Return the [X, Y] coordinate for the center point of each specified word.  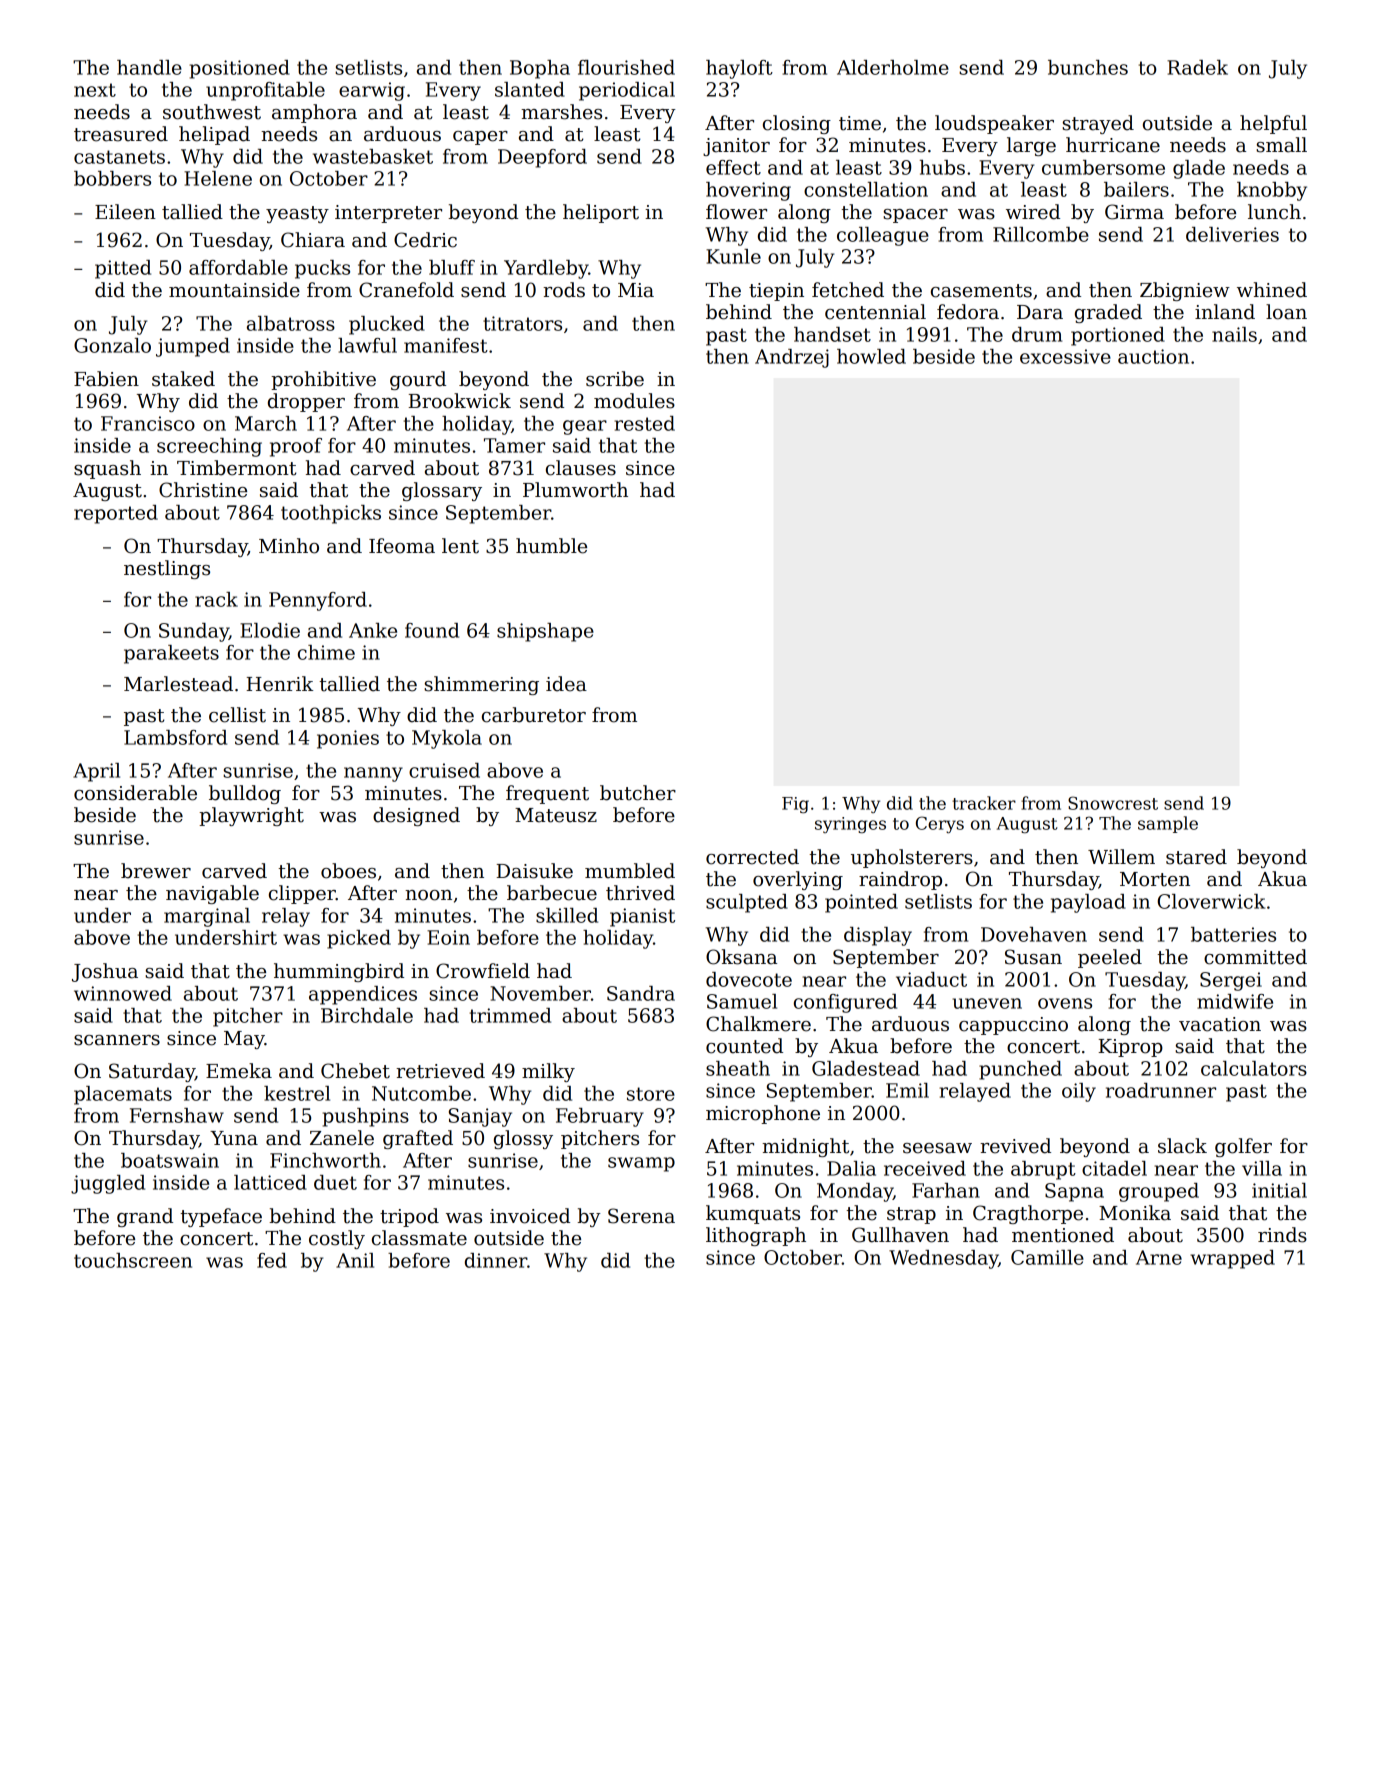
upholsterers [912, 858]
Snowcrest [1113, 803]
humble [551, 546]
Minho [289, 546]
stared [1196, 857]
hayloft [739, 69]
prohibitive [323, 380]
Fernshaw [177, 1115]
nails [1234, 334]
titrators [522, 323]
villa [1262, 1168]
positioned [240, 69]
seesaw [937, 1148]
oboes [348, 871]
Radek [1197, 67]
